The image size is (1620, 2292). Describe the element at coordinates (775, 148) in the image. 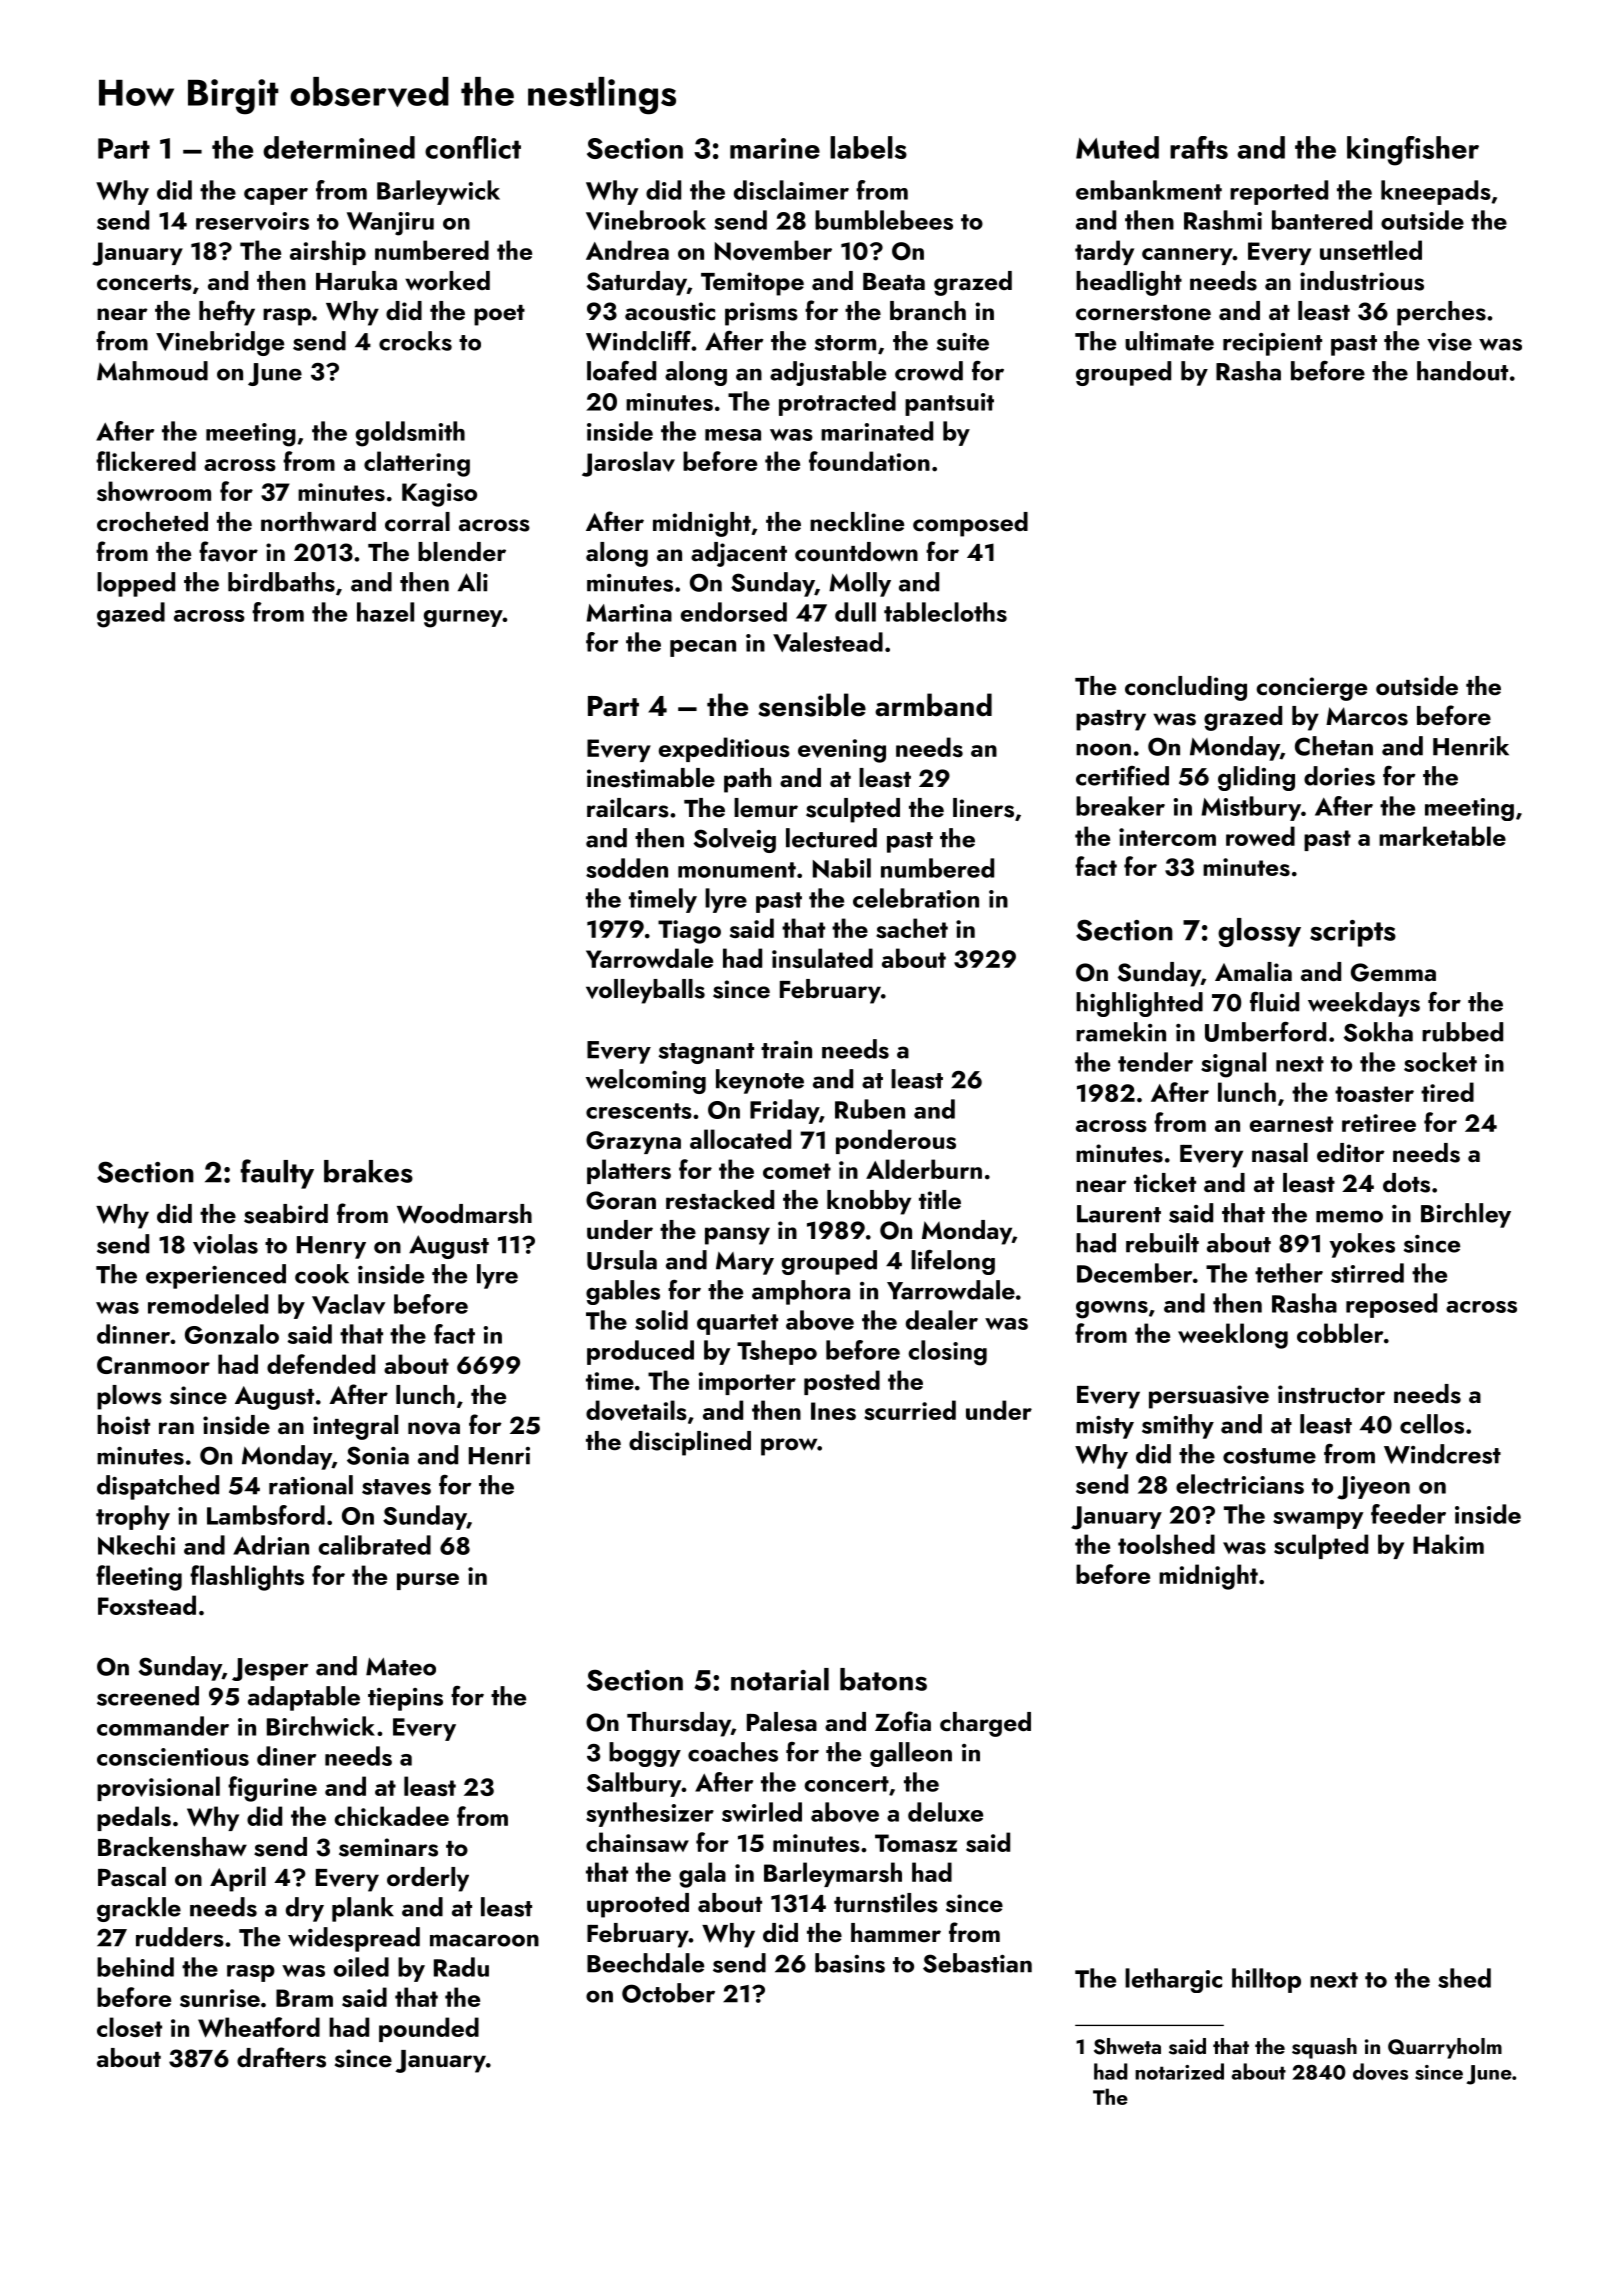

I see `marine` at that location.
